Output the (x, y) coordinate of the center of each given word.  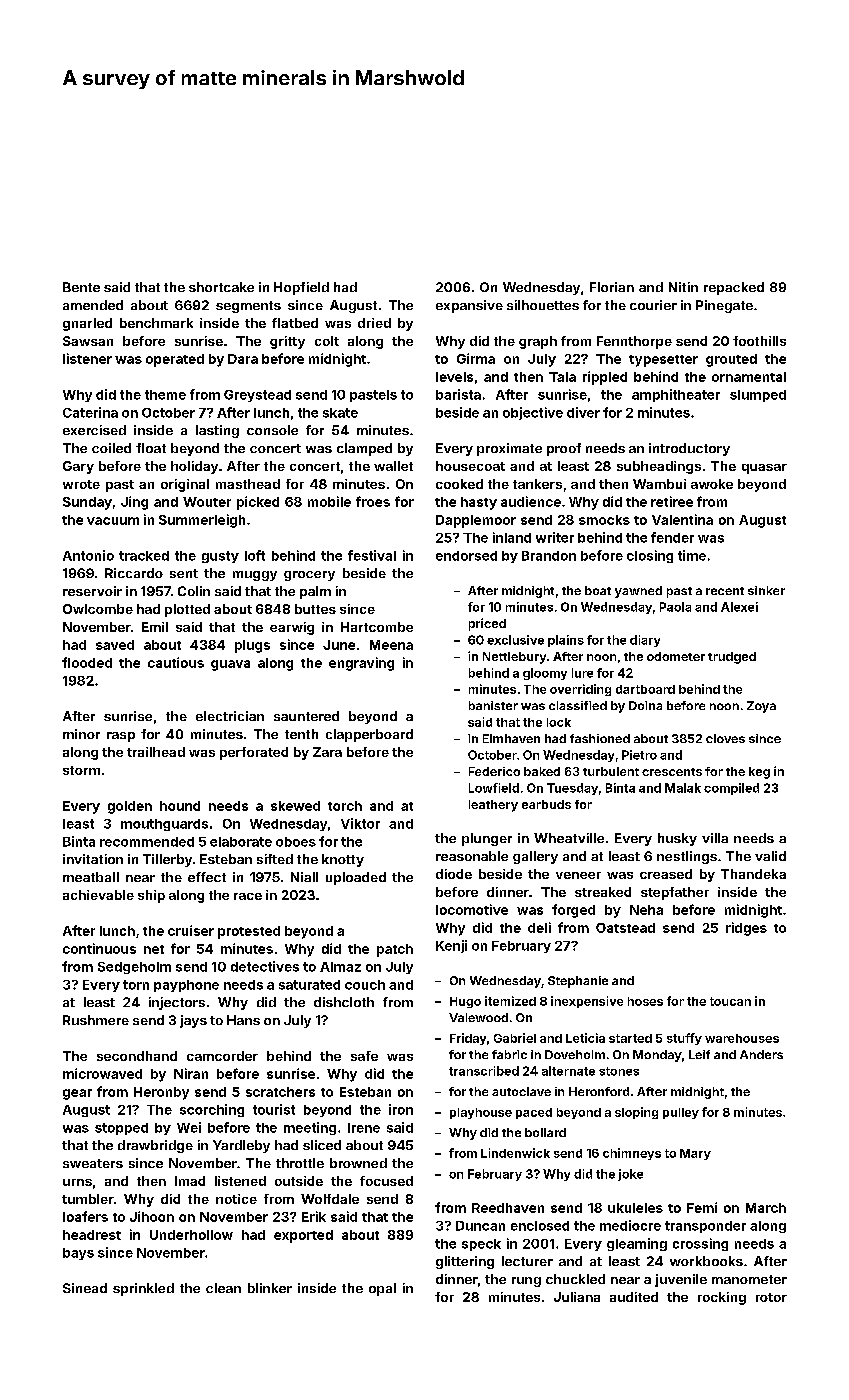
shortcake (221, 287)
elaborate (241, 842)
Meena (391, 645)
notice (236, 1199)
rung (526, 1282)
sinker (766, 590)
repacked (734, 288)
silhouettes (543, 305)
